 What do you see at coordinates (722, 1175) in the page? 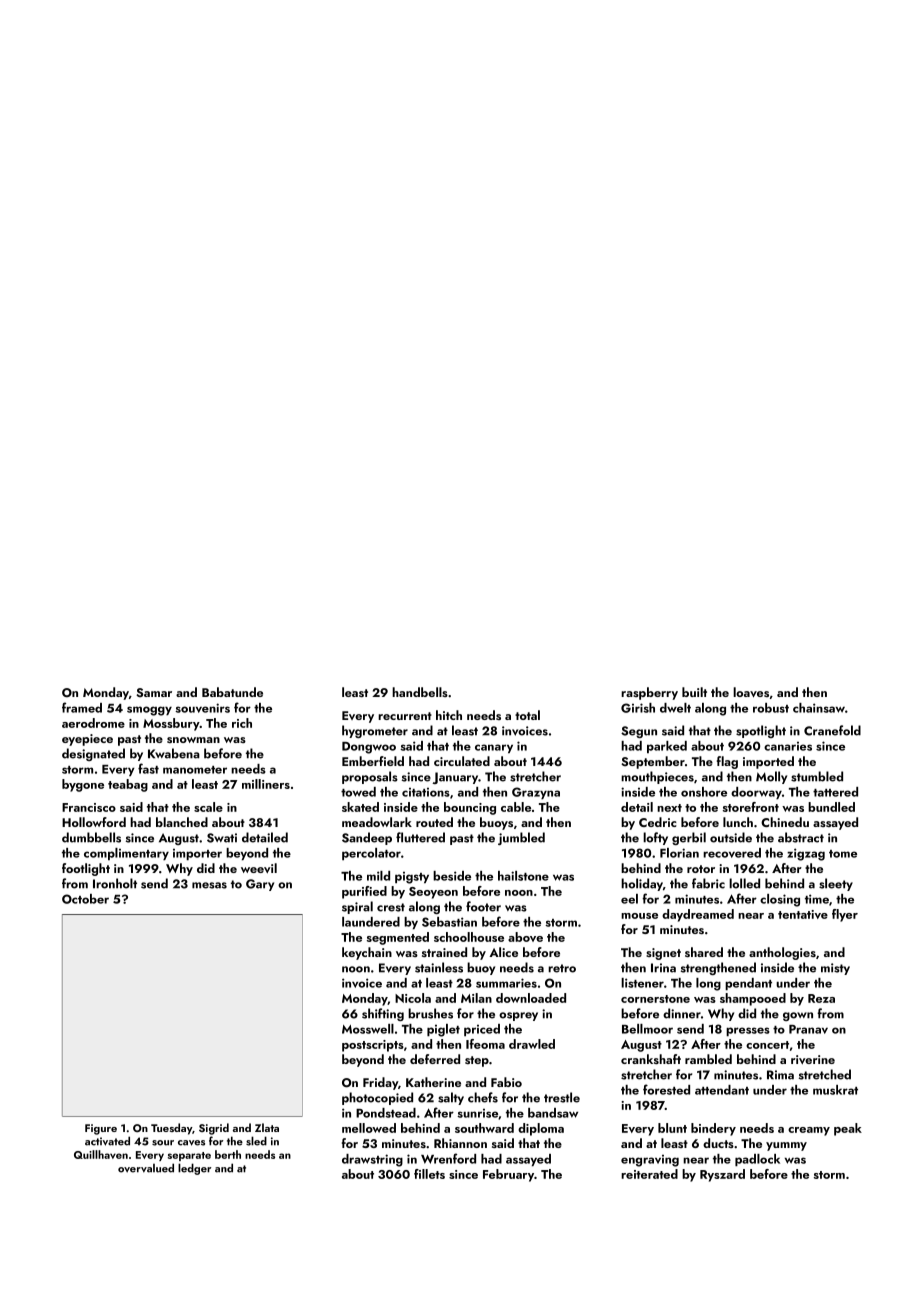
I see `Ryszard` at bounding box center [722, 1175].
